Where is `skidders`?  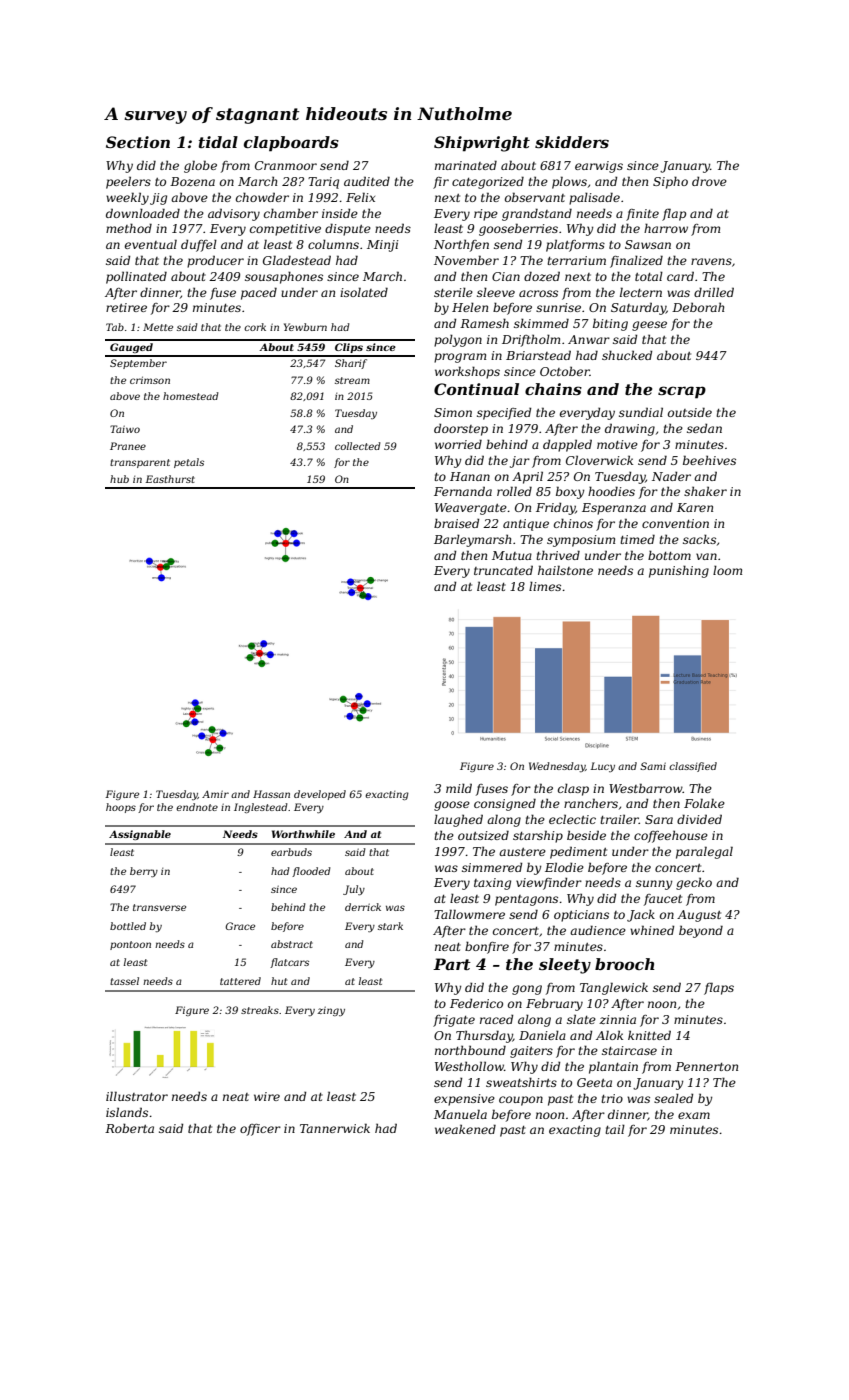 skidders is located at coordinates (572, 142).
